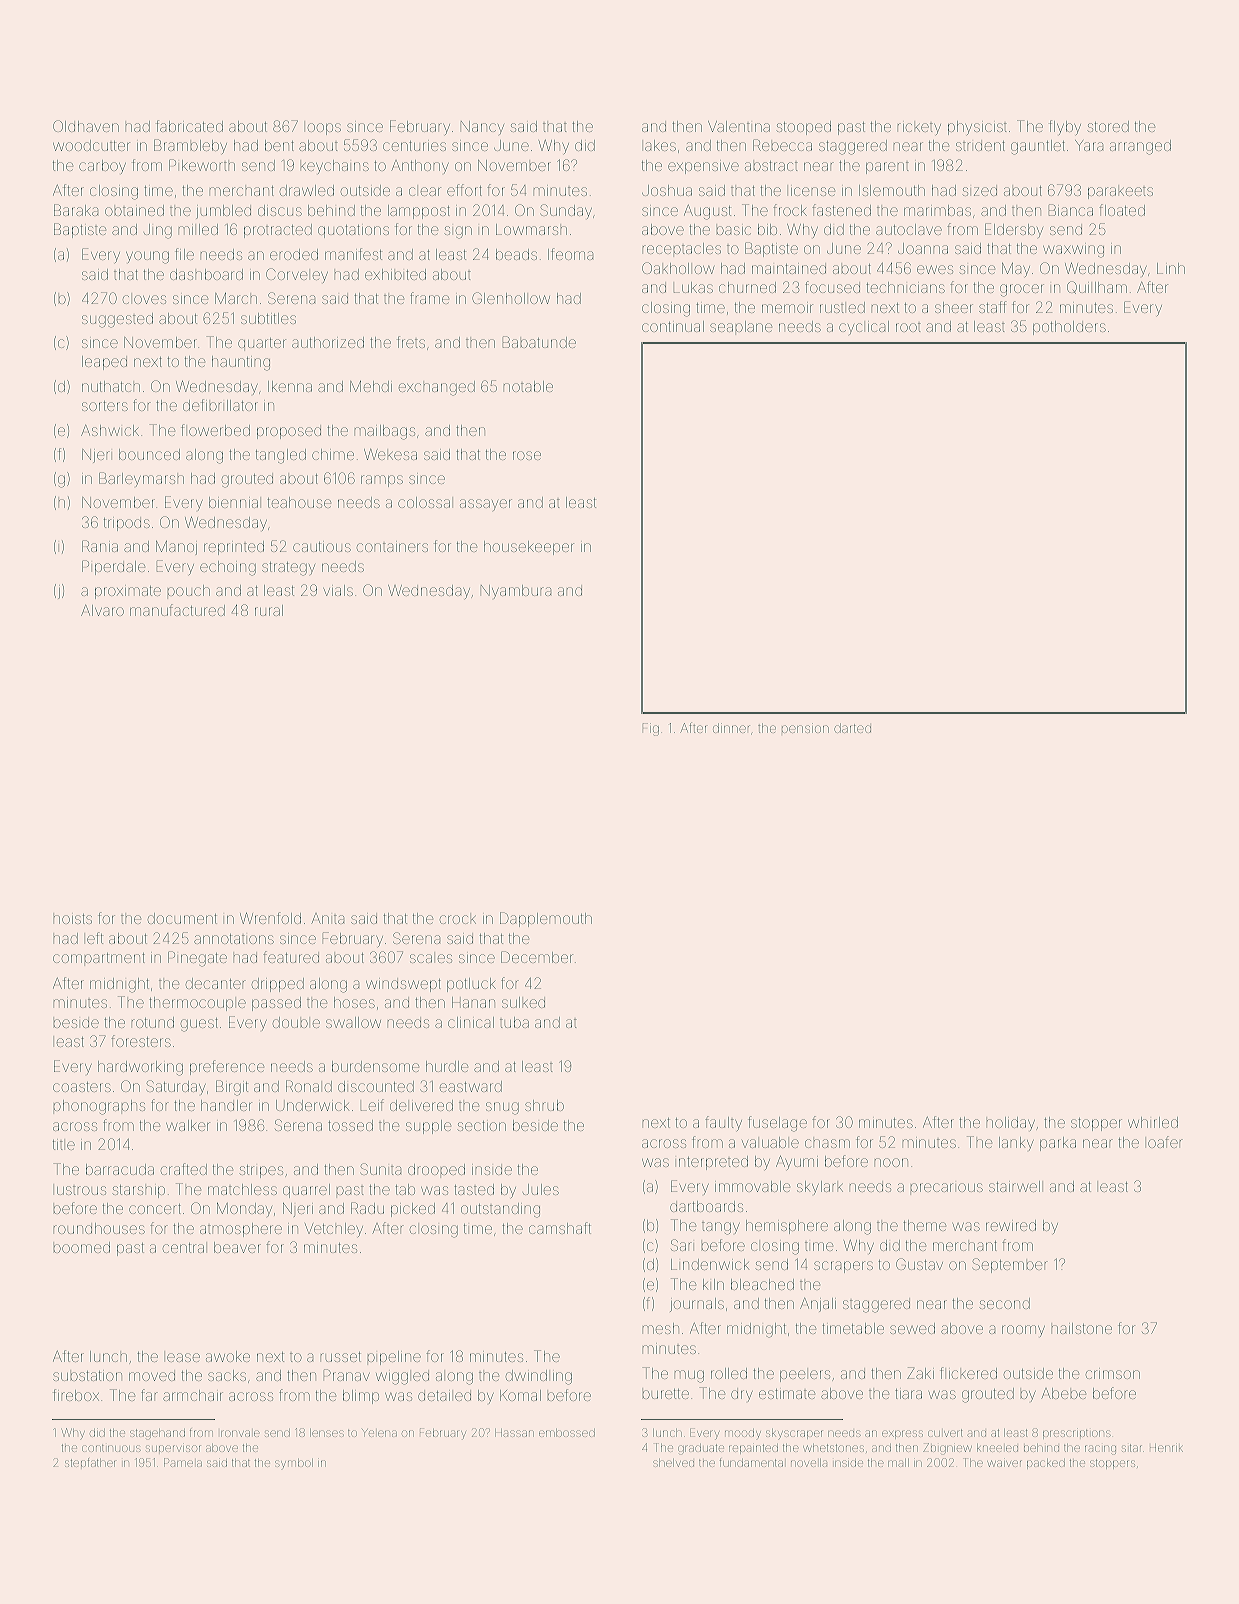  What do you see at coordinates (102, 610) in the image?
I see `Alvaro` at bounding box center [102, 610].
